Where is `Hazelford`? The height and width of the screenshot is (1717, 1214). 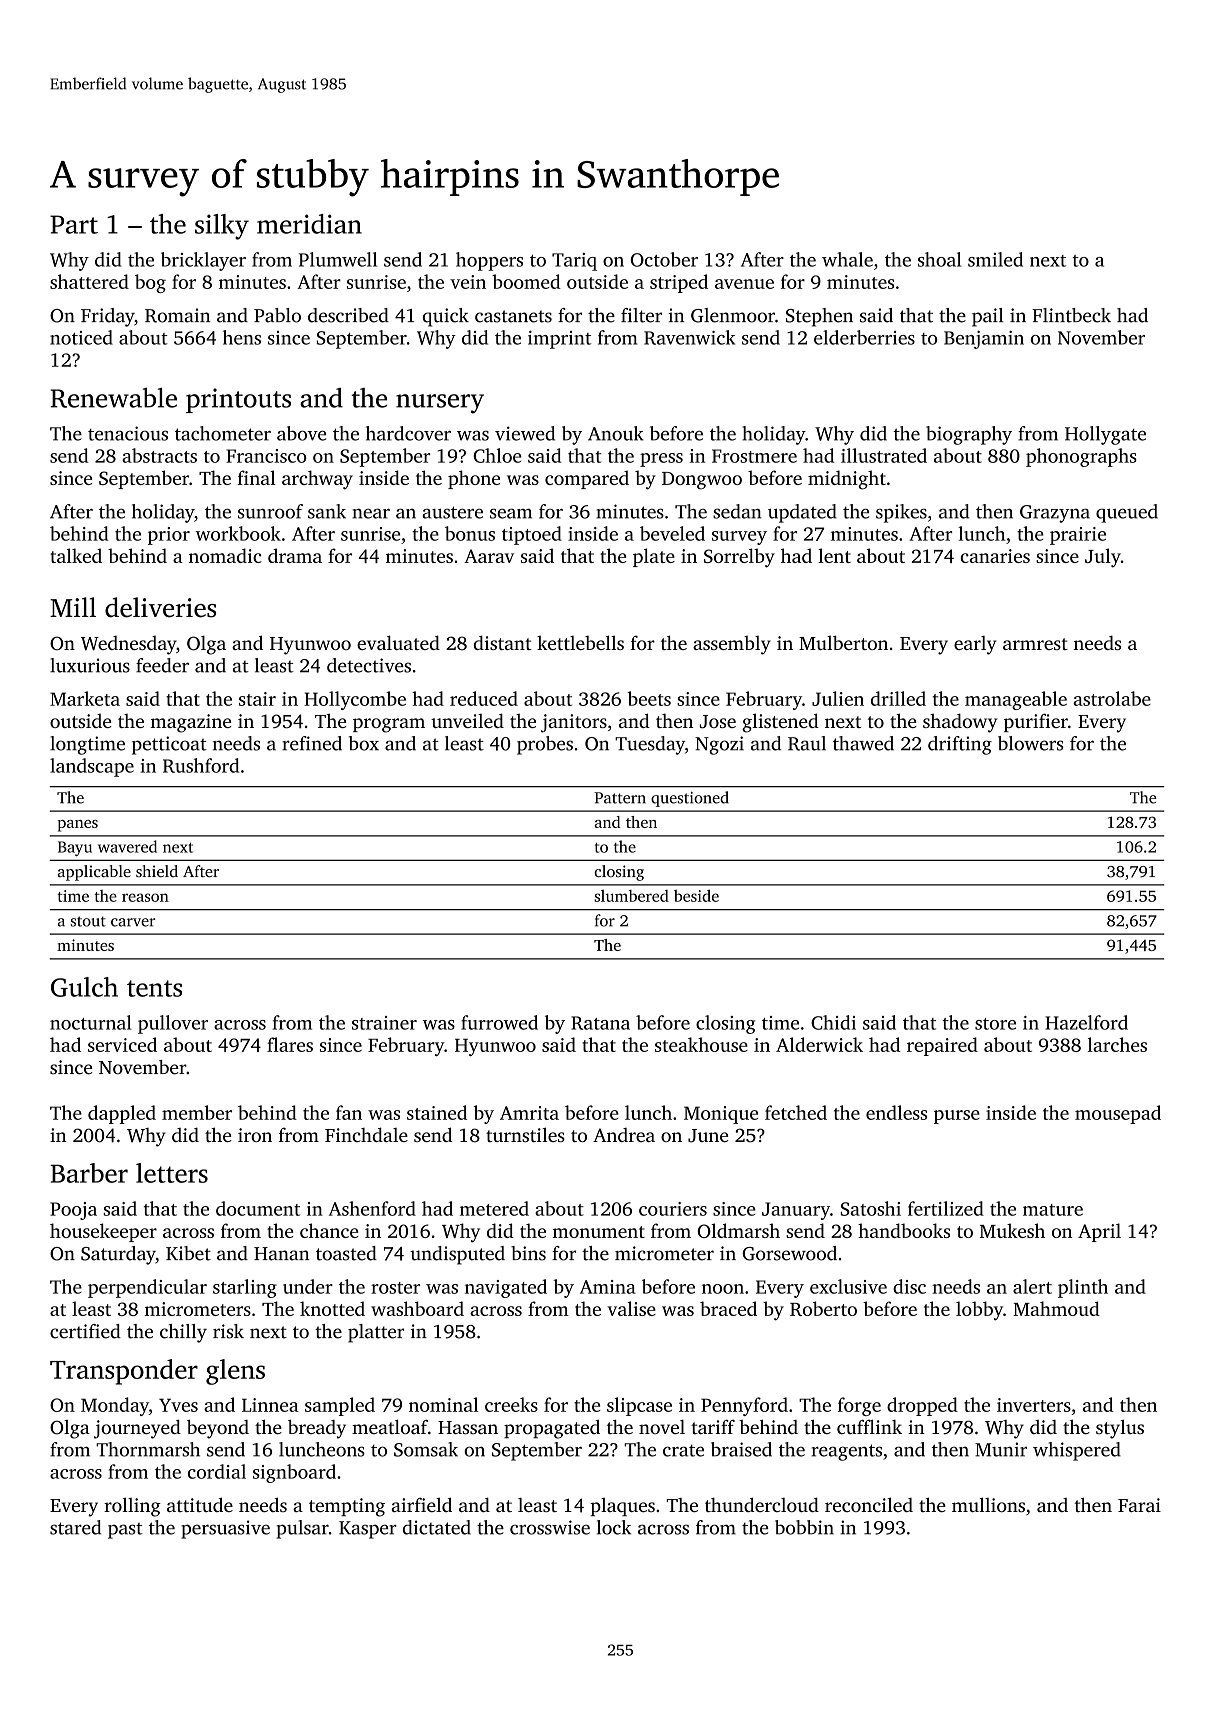 Hazelford is located at coordinates (1086, 1022).
